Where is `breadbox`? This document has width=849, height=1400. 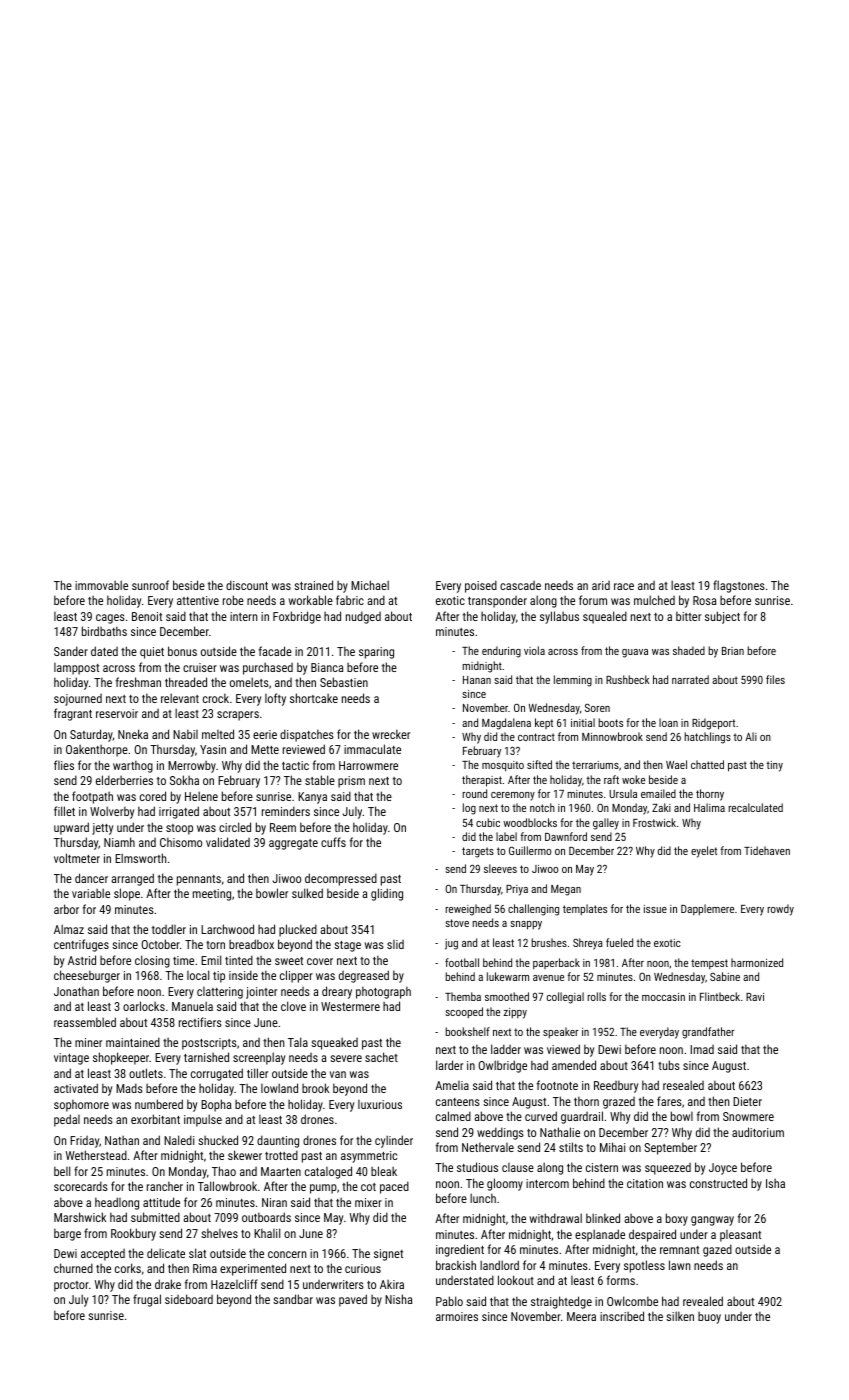 breadbox is located at coordinates (251, 944).
